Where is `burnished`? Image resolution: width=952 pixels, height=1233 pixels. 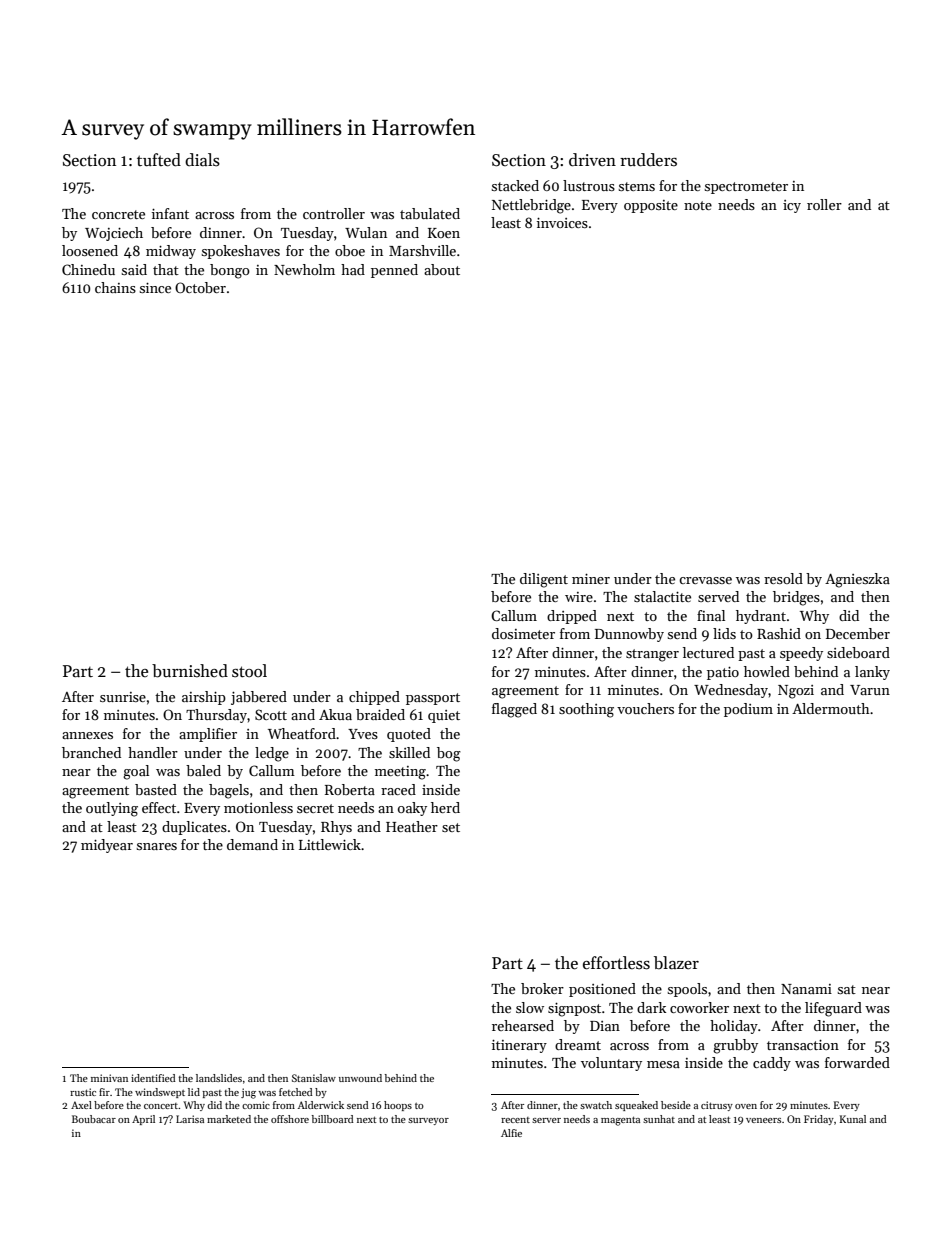
burnished is located at coordinates (190, 671).
